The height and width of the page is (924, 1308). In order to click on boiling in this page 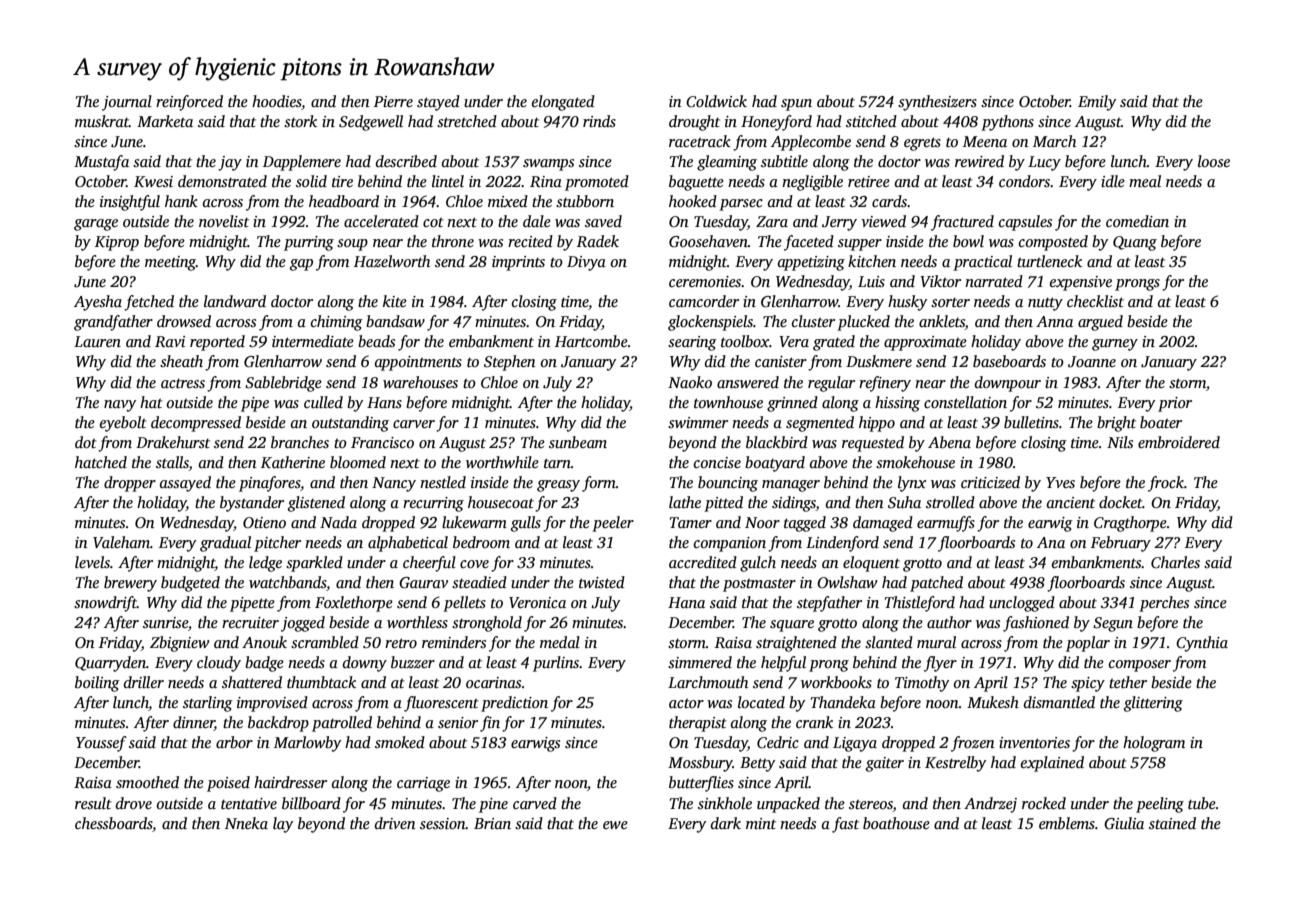, I will do `click(97, 684)`.
